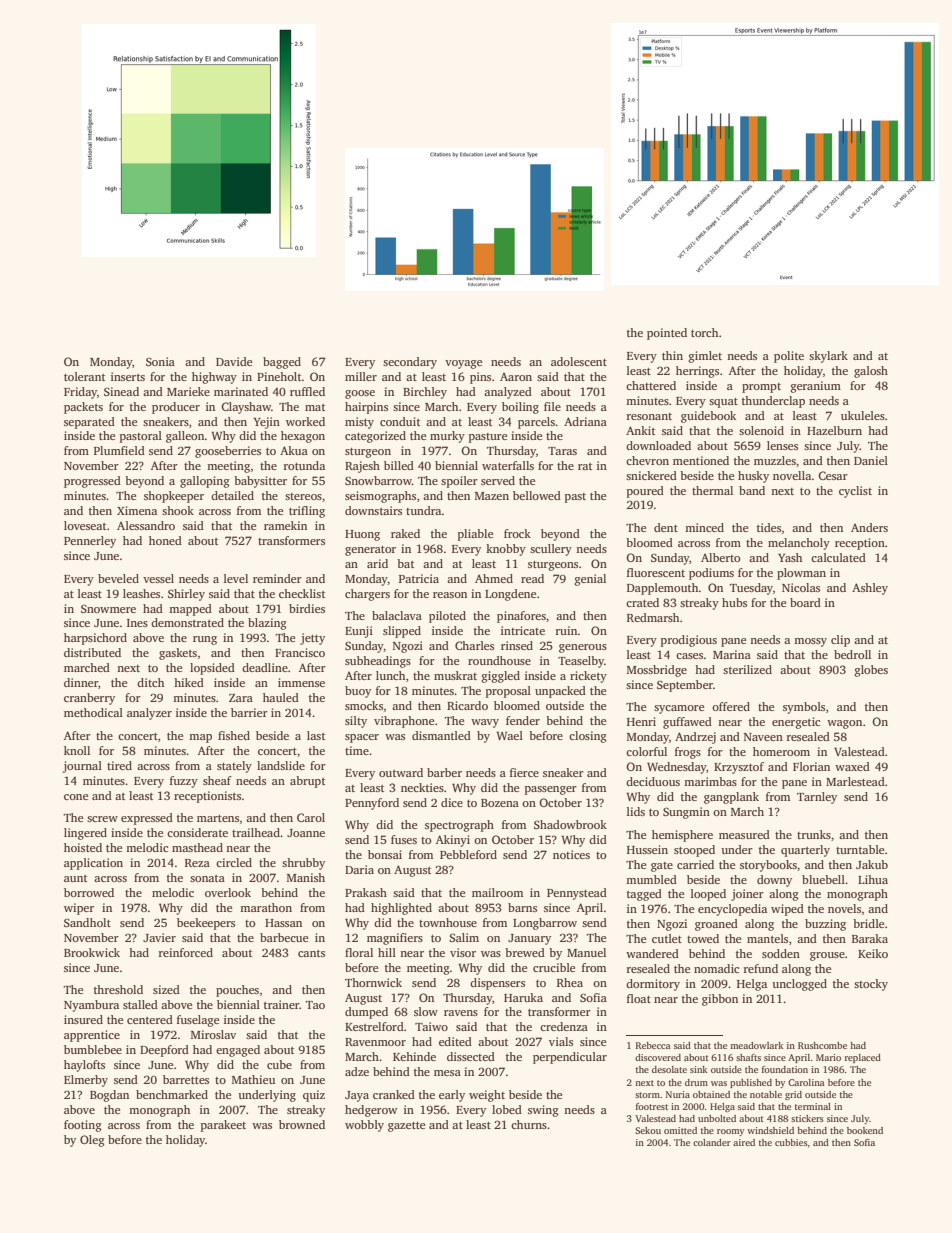 This document has width=952, height=1233. What do you see at coordinates (781, 751) in the document?
I see `homeroom` at bounding box center [781, 751].
